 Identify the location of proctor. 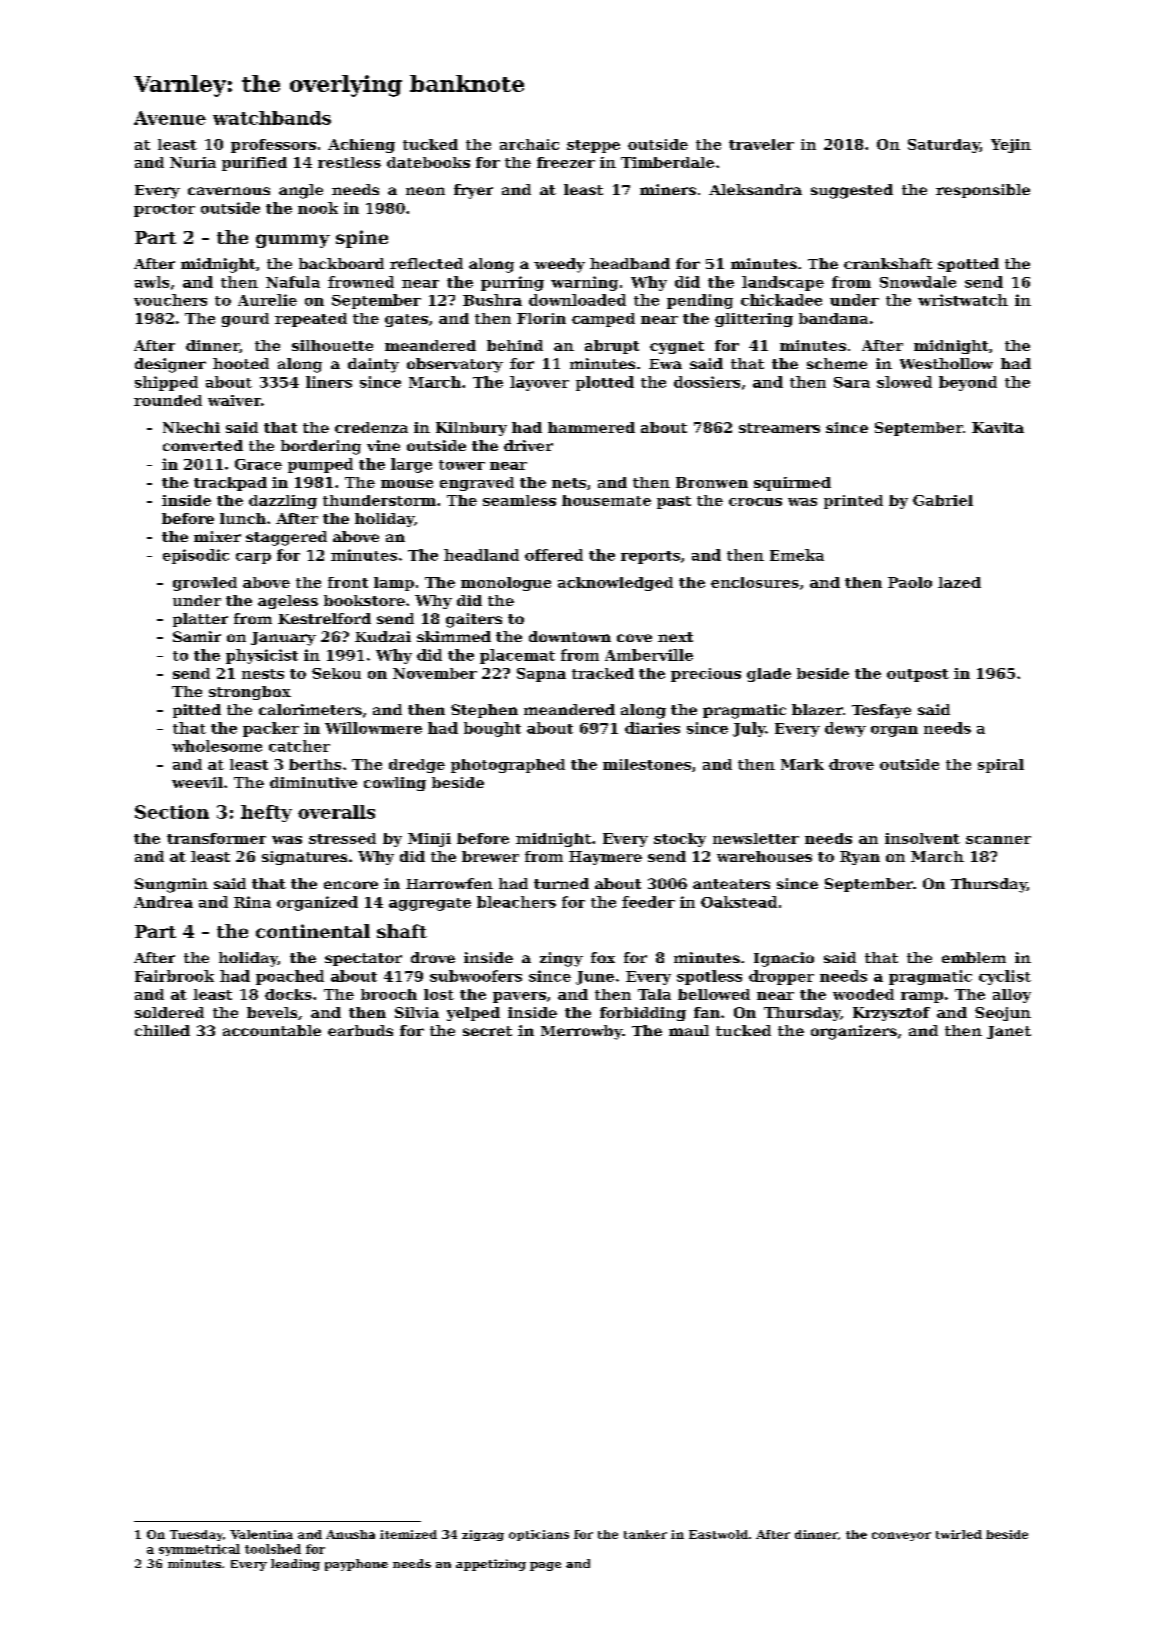
(164, 210).
